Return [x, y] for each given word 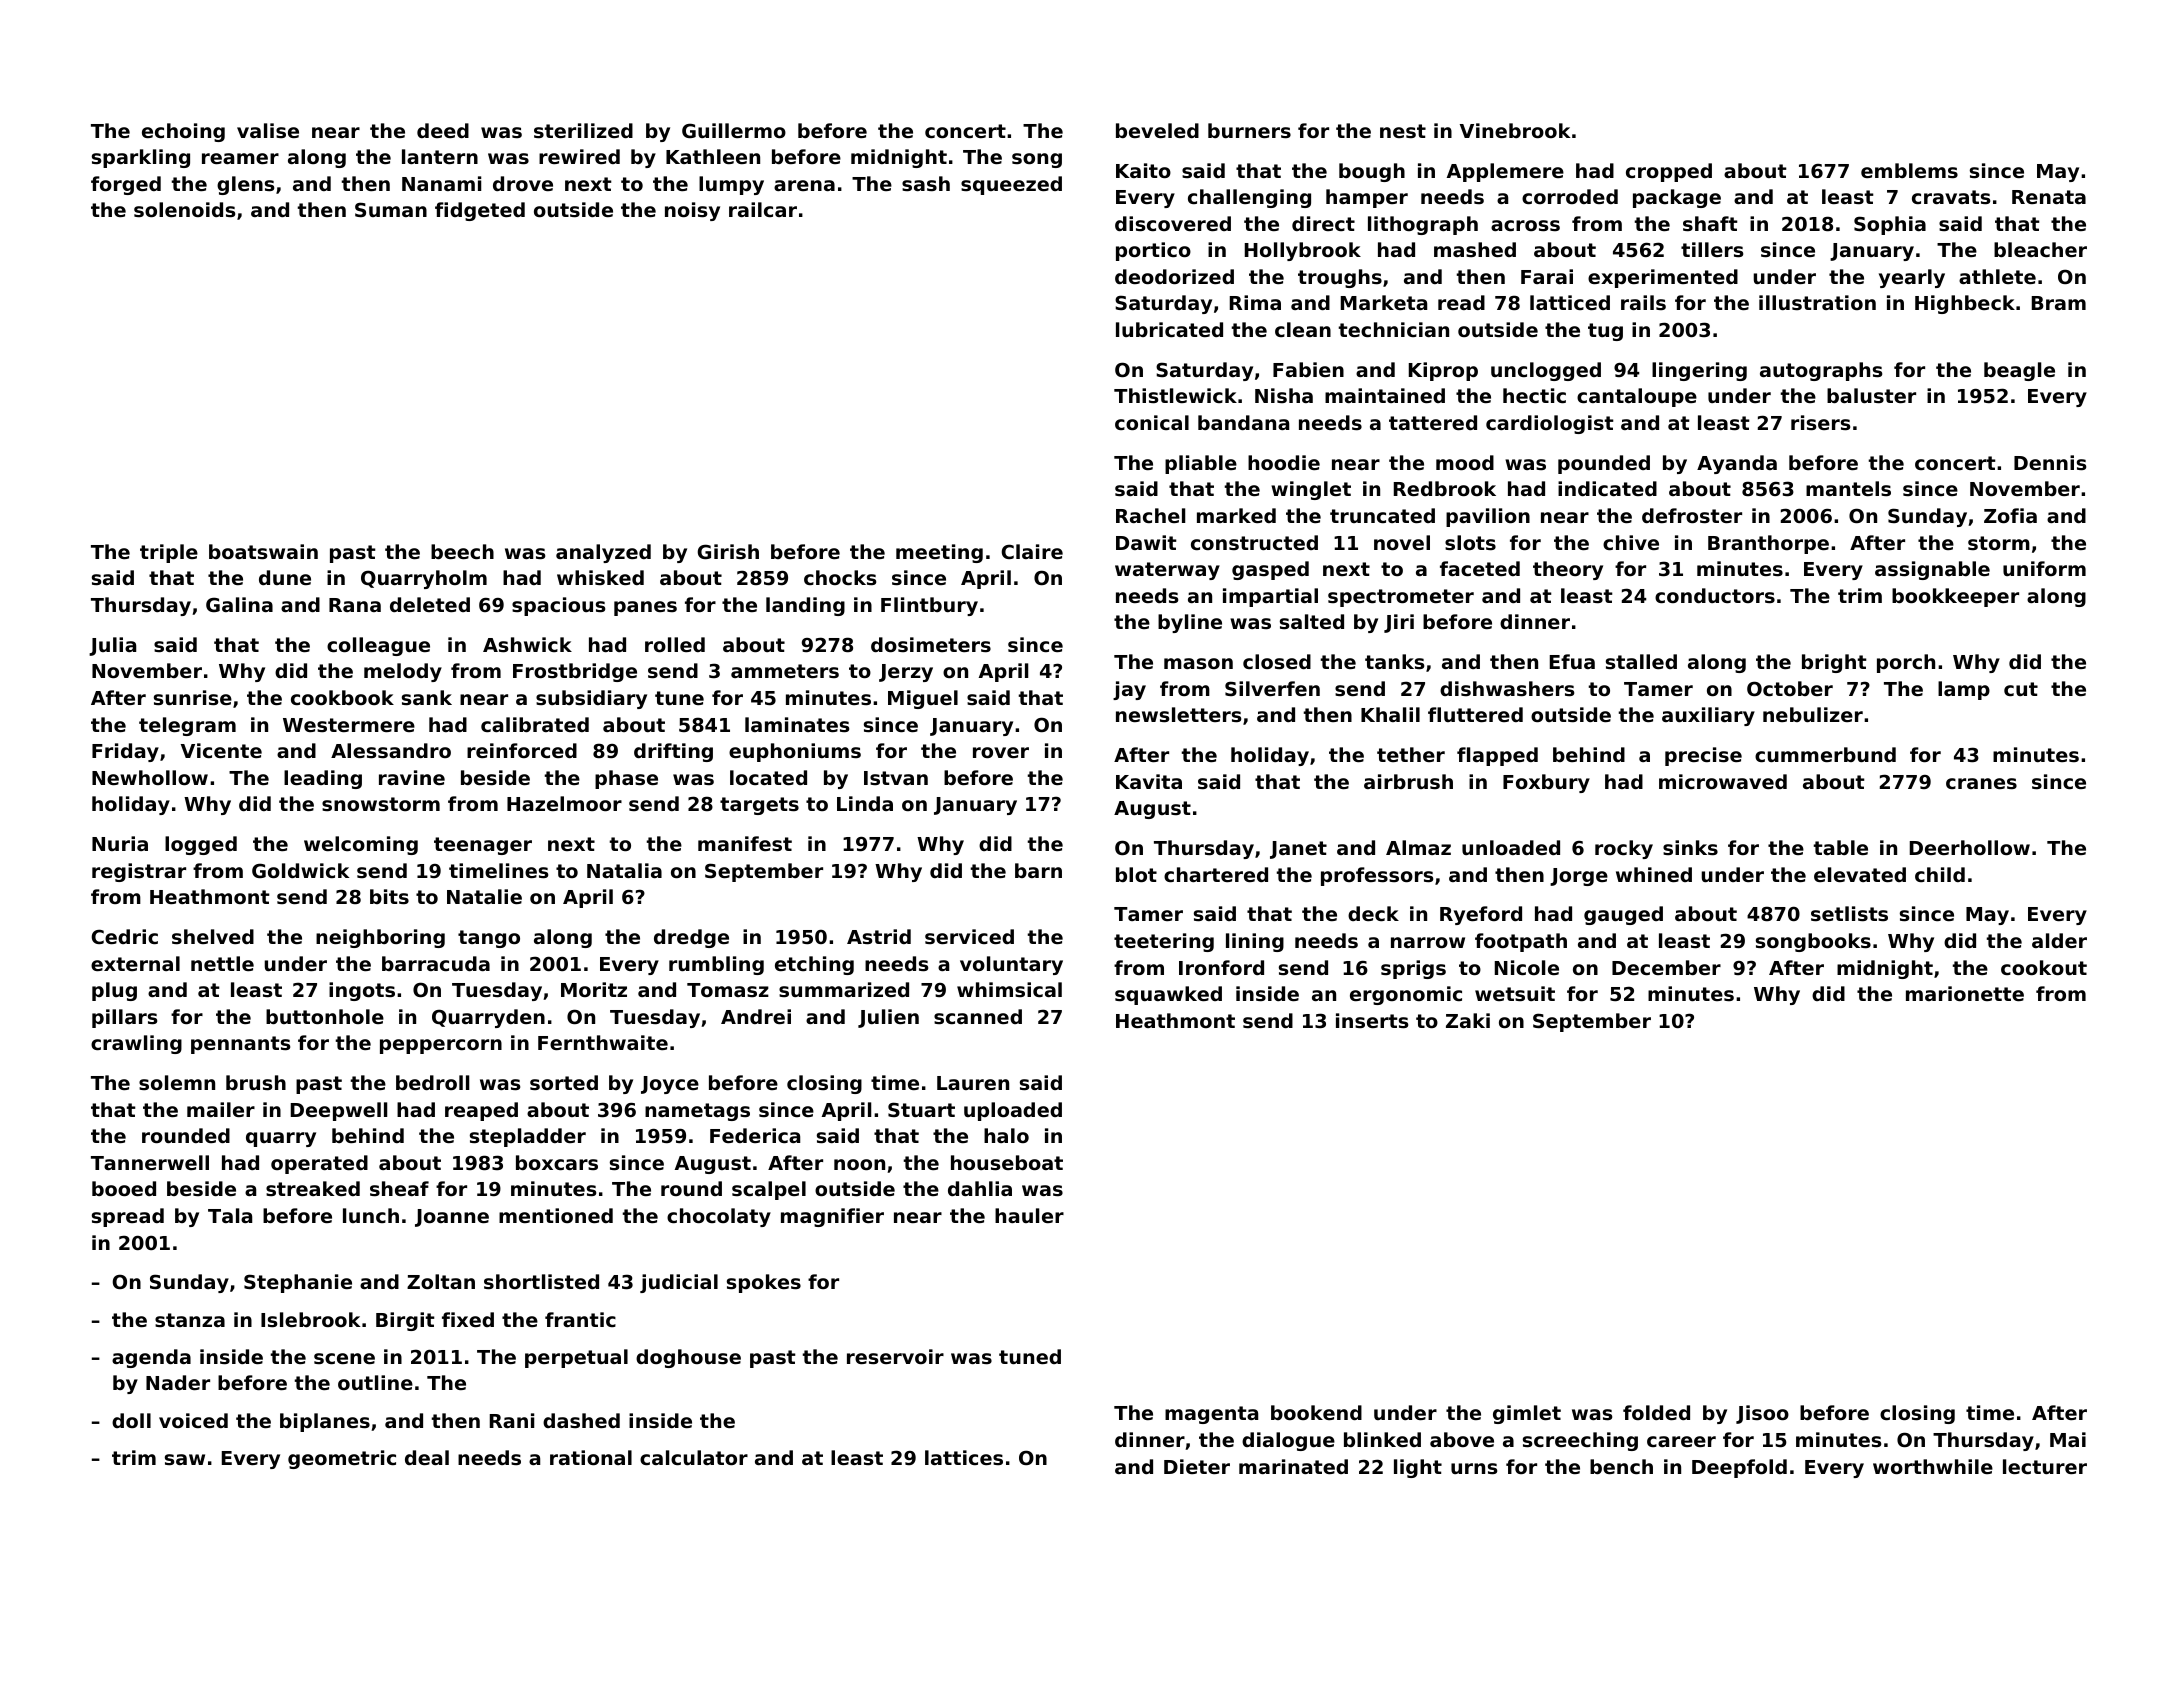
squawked [1168, 995]
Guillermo [734, 130]
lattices [964, 1457]
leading [323, 779]
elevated [1860, 874]
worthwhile [1933, 1466]
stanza [190, 1320]
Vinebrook [1515, 130]
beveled [1157, 130]
